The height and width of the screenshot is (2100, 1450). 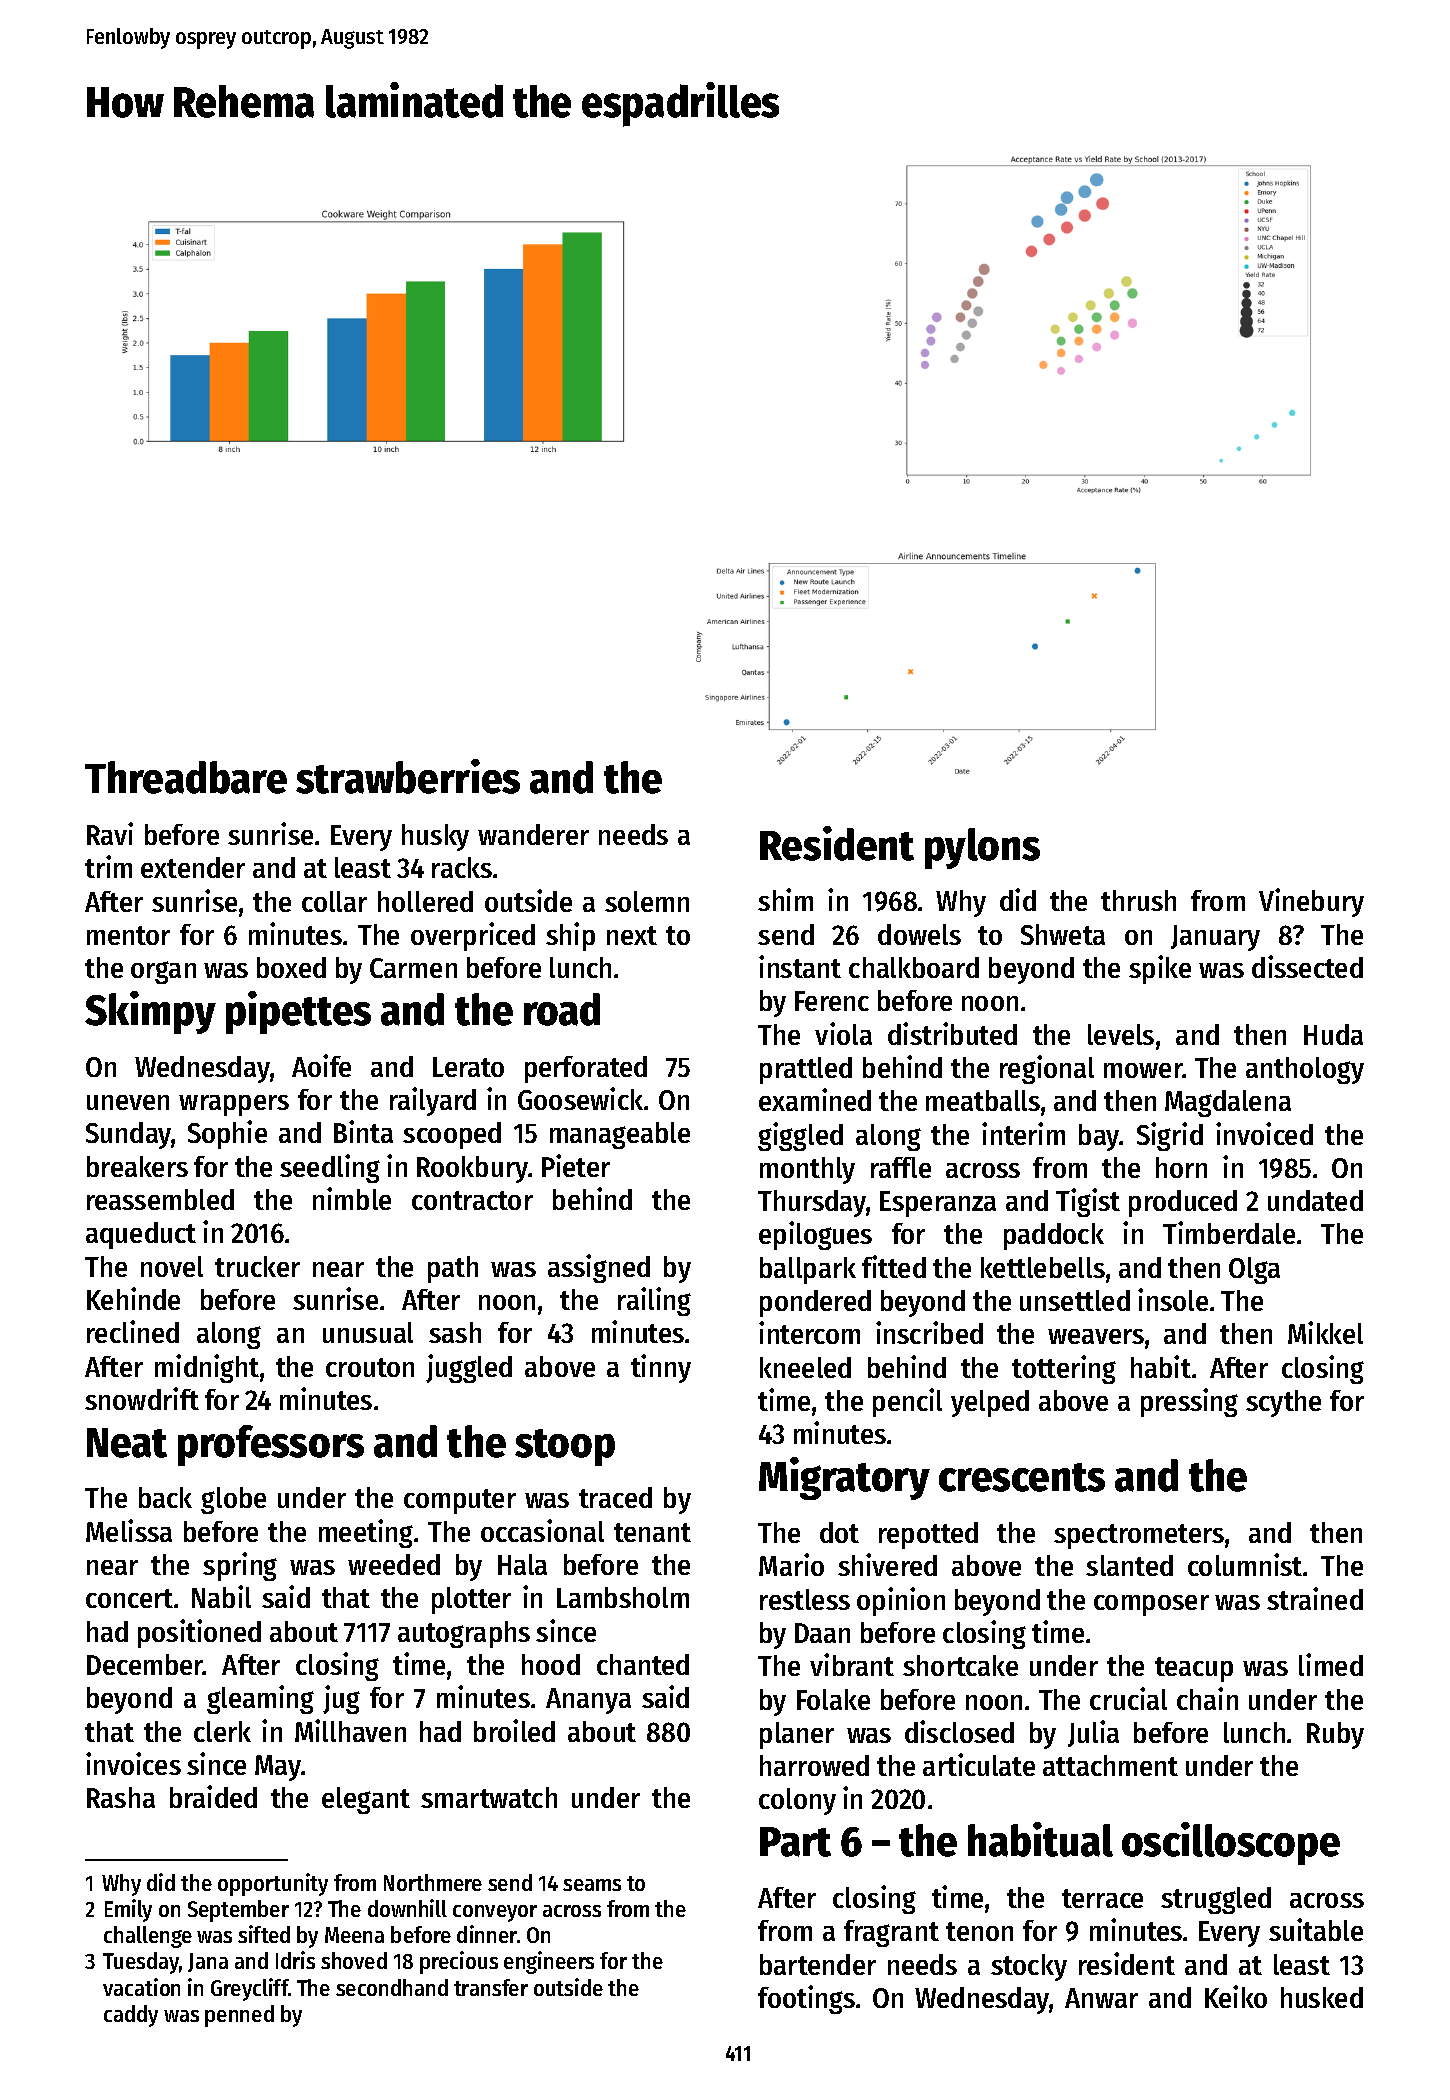 I want to click on slanted, so click(x=1129, y=1565).
